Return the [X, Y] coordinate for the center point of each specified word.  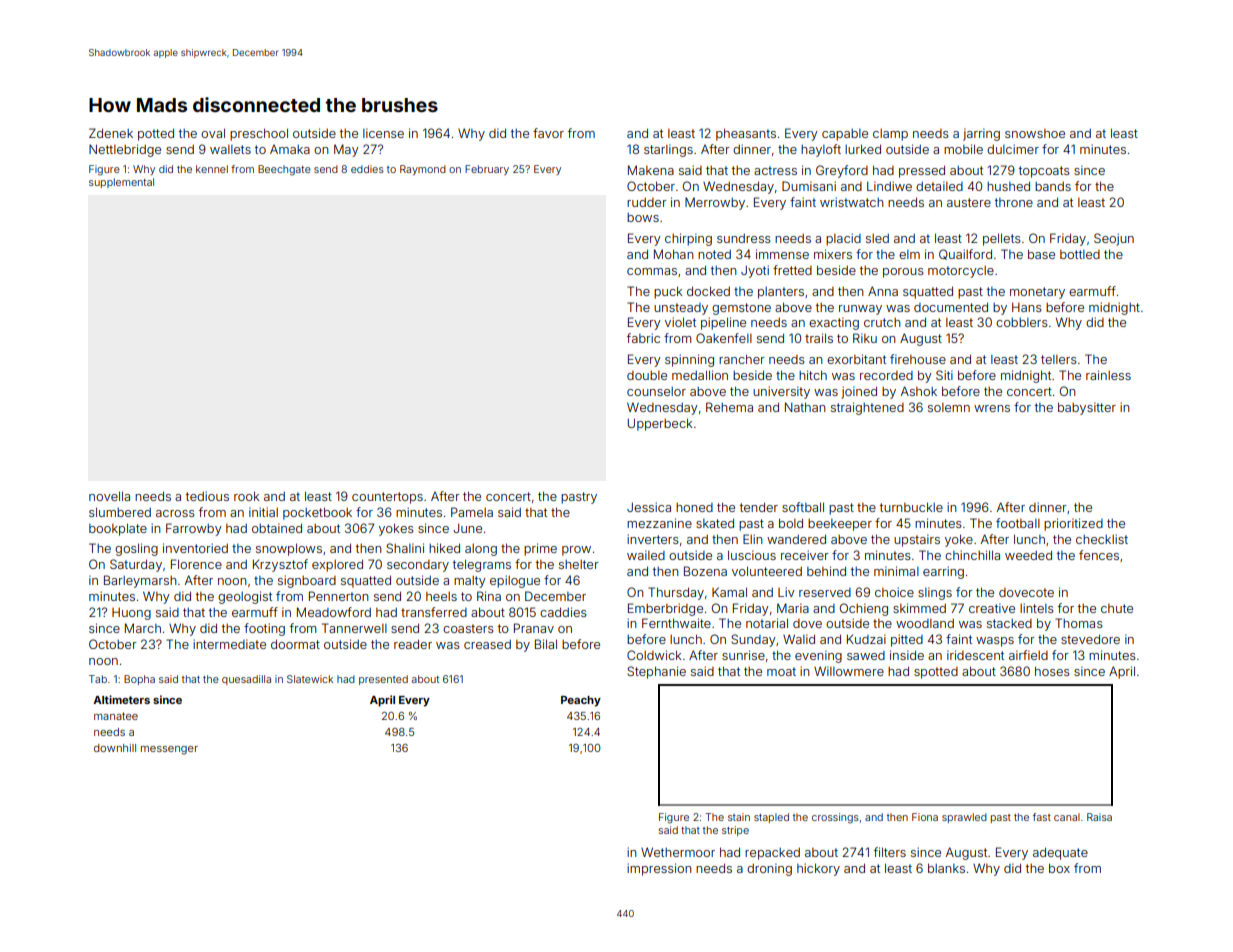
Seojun [1114, 239]
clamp [890, 135]
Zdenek [111, 133]
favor [548, 133]
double [647, 375]
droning [769, 869]
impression [659, 869]
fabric [643, 338]
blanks [946, 868]
